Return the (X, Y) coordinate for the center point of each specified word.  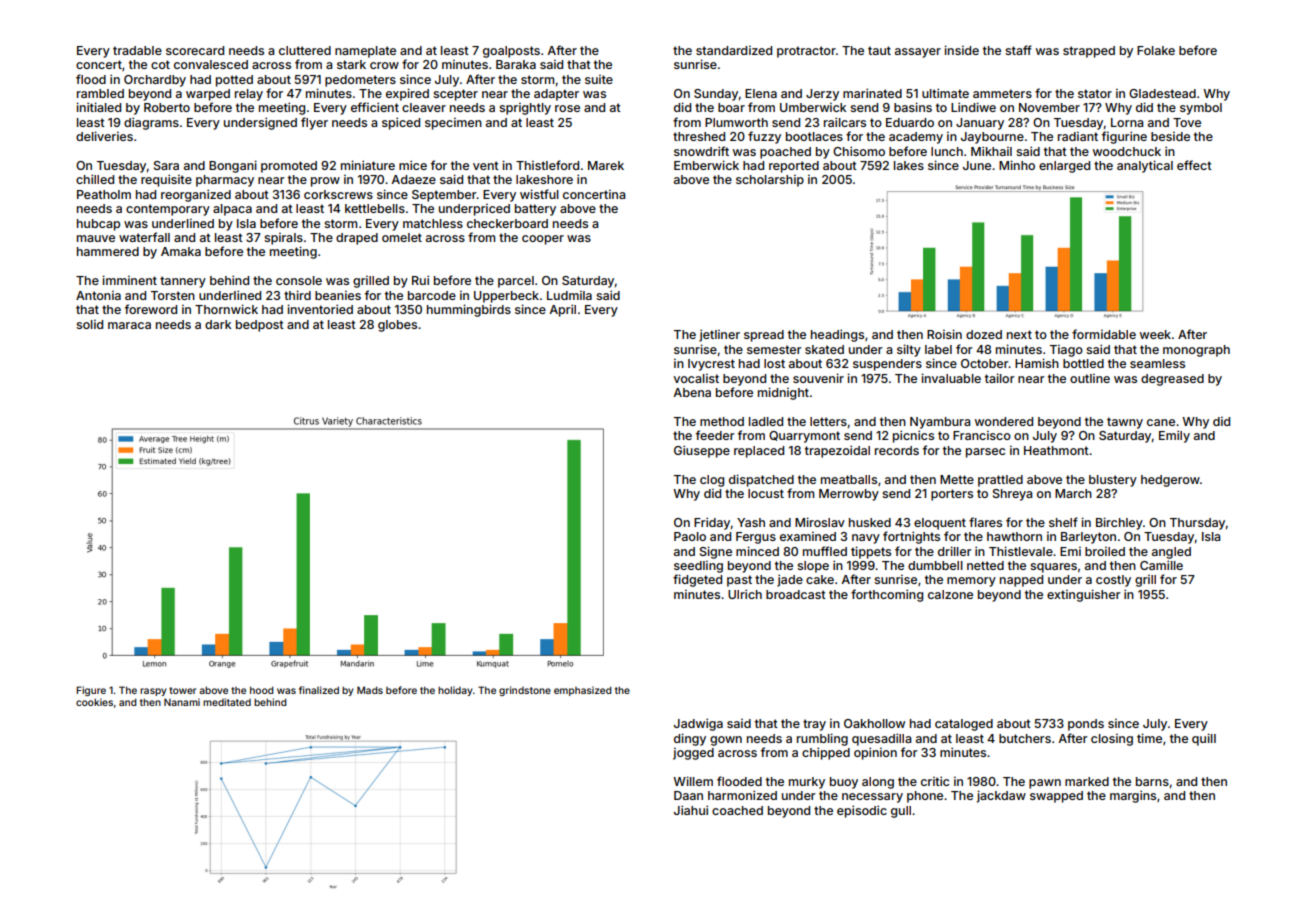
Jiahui (691, 810)
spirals (283, 239)
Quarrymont (804, 437)
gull (901, 812)
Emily (1174, 436)
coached (737, 810)
